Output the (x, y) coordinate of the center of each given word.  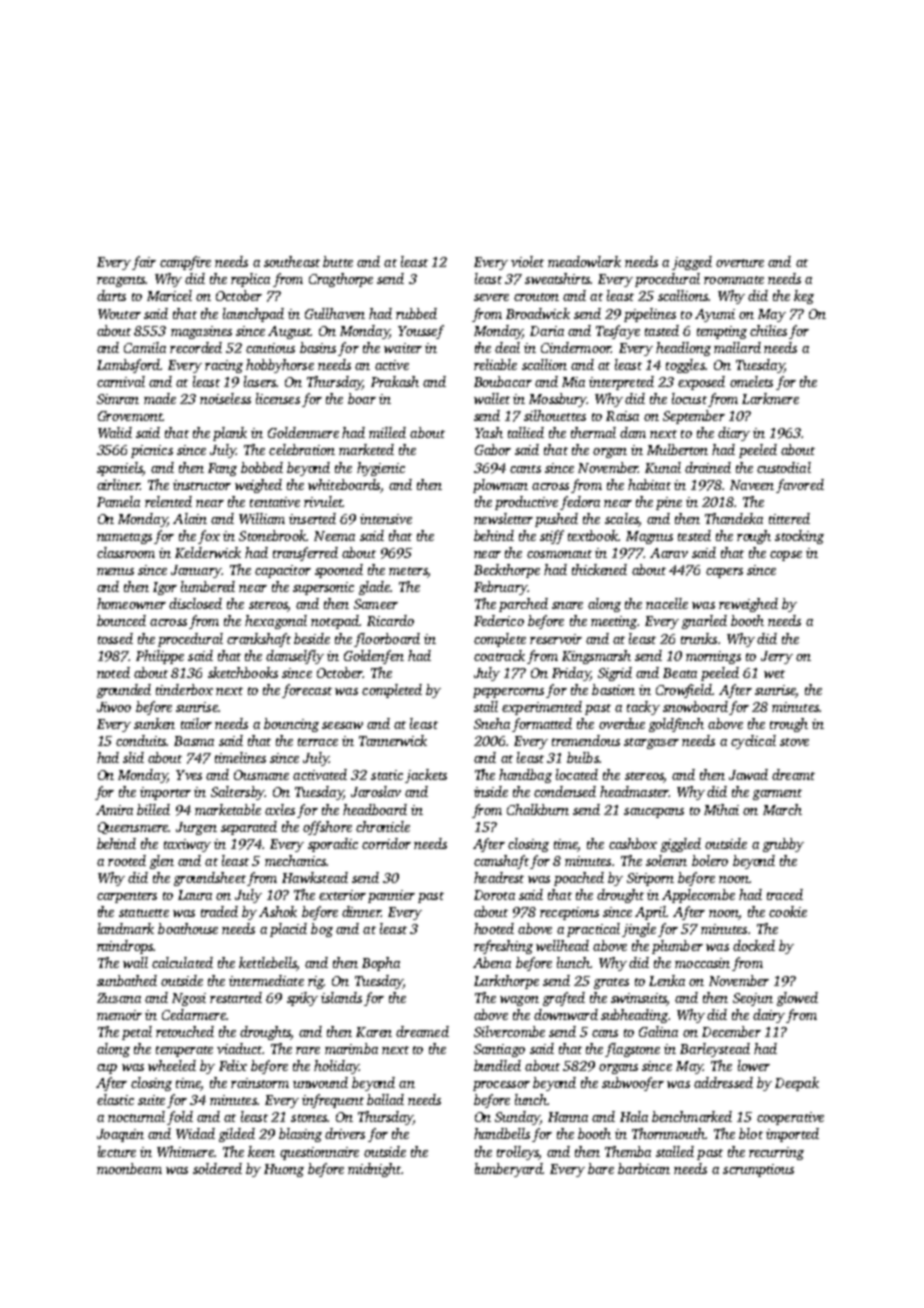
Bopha (381, 964)
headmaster (634, 791)
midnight (374, 1170)
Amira (114, 810)
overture (740, 263)
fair (144, 263)
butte (338, 261)
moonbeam (129, 1168)
